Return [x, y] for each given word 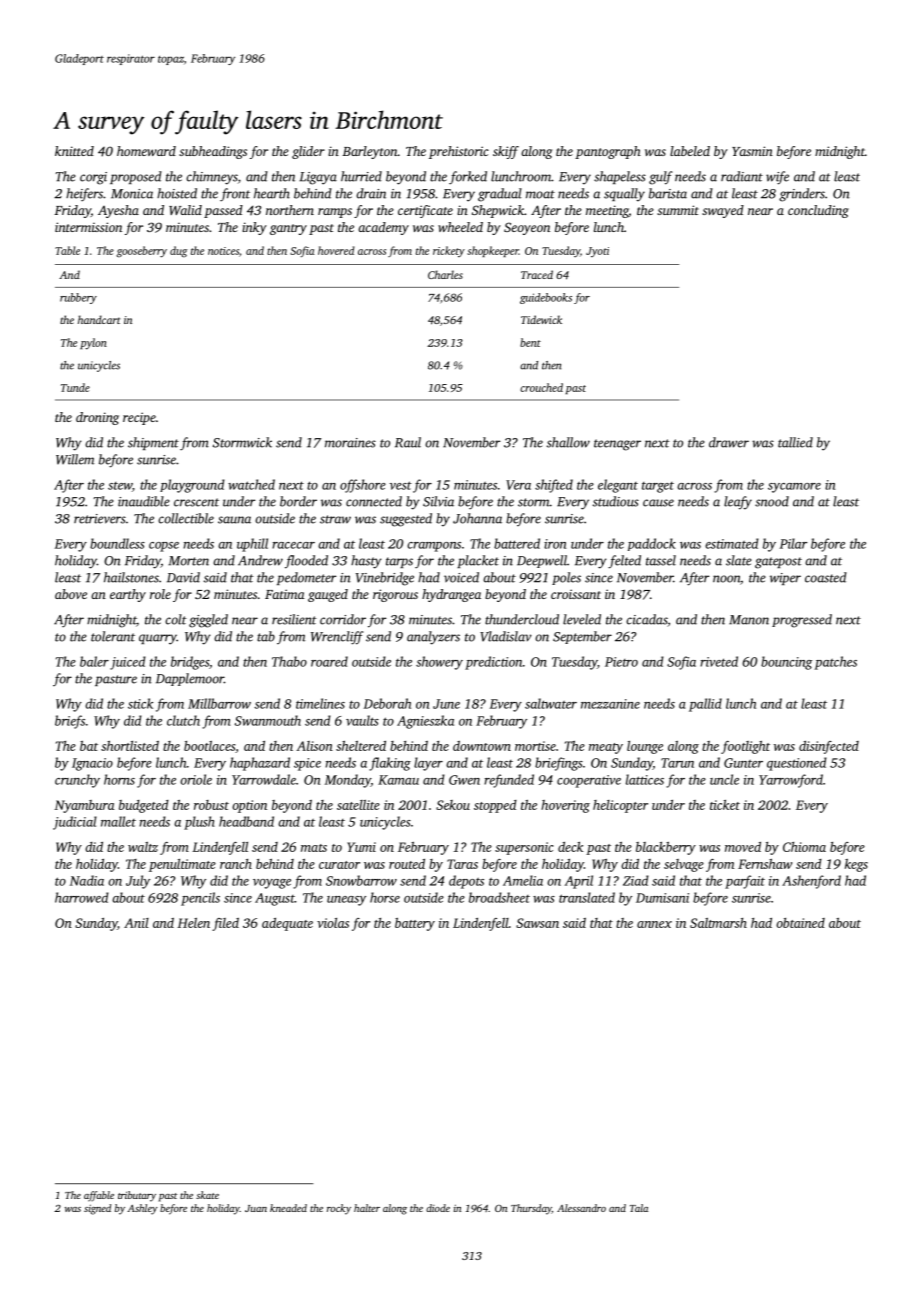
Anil [136, 923]
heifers [84, 195]
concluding [818, 211]
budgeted [144, 806]
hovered [336, 250]
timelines [320, 703]
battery [415, 924]
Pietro [621, 662]
